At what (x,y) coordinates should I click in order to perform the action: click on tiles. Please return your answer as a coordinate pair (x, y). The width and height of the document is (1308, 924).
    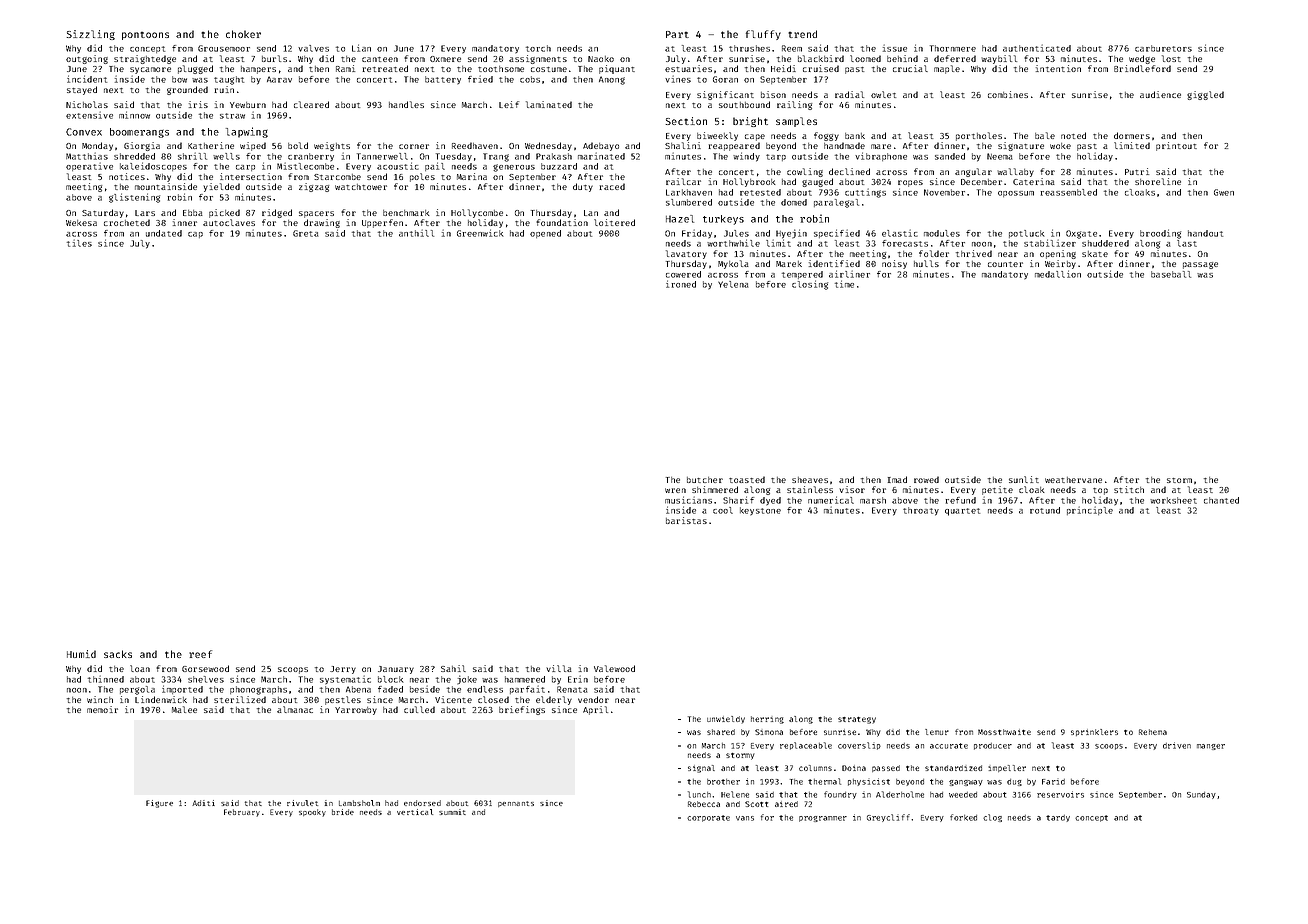
    Looking at the image, I should click on (79, 243).
